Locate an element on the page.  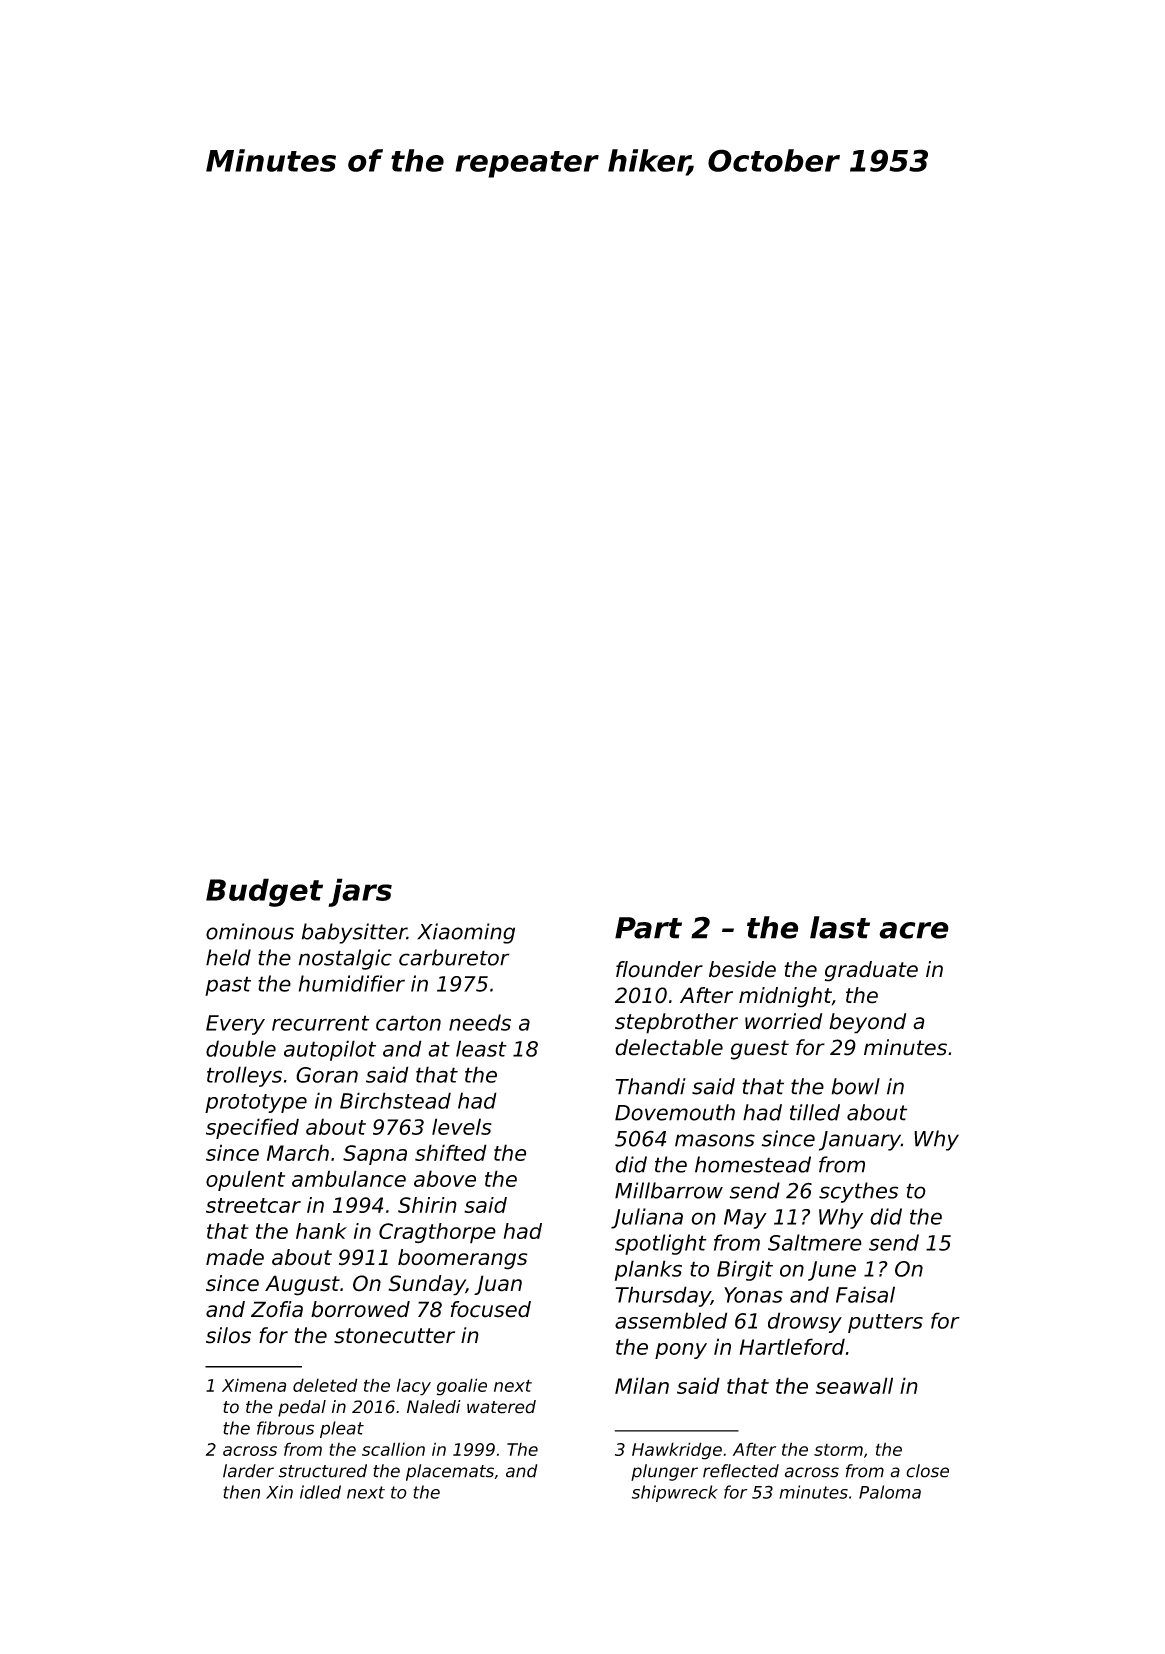
last is located at coordinates (840, 927).
